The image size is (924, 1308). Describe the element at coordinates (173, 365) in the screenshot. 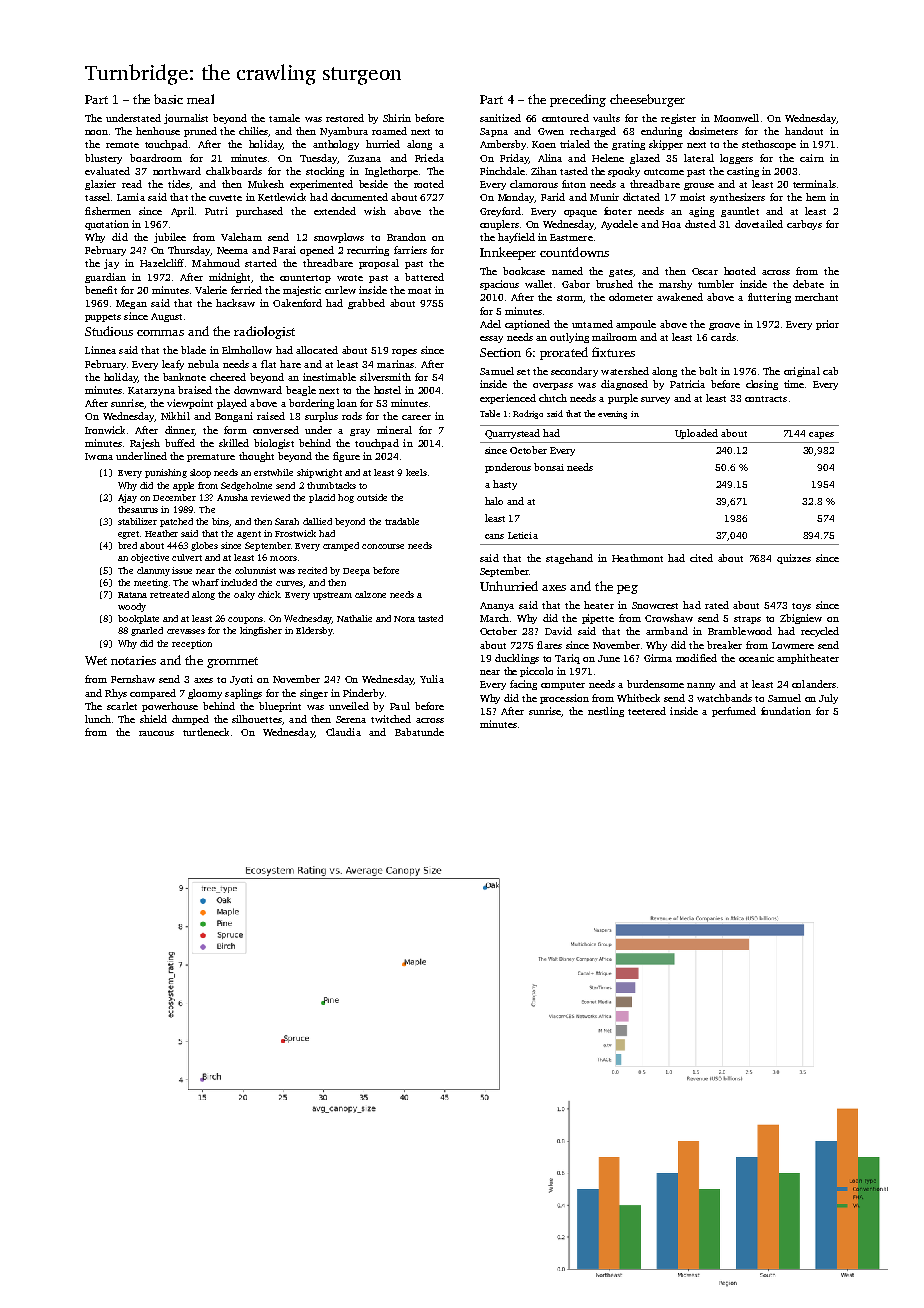

I see `leafy` at that location.
